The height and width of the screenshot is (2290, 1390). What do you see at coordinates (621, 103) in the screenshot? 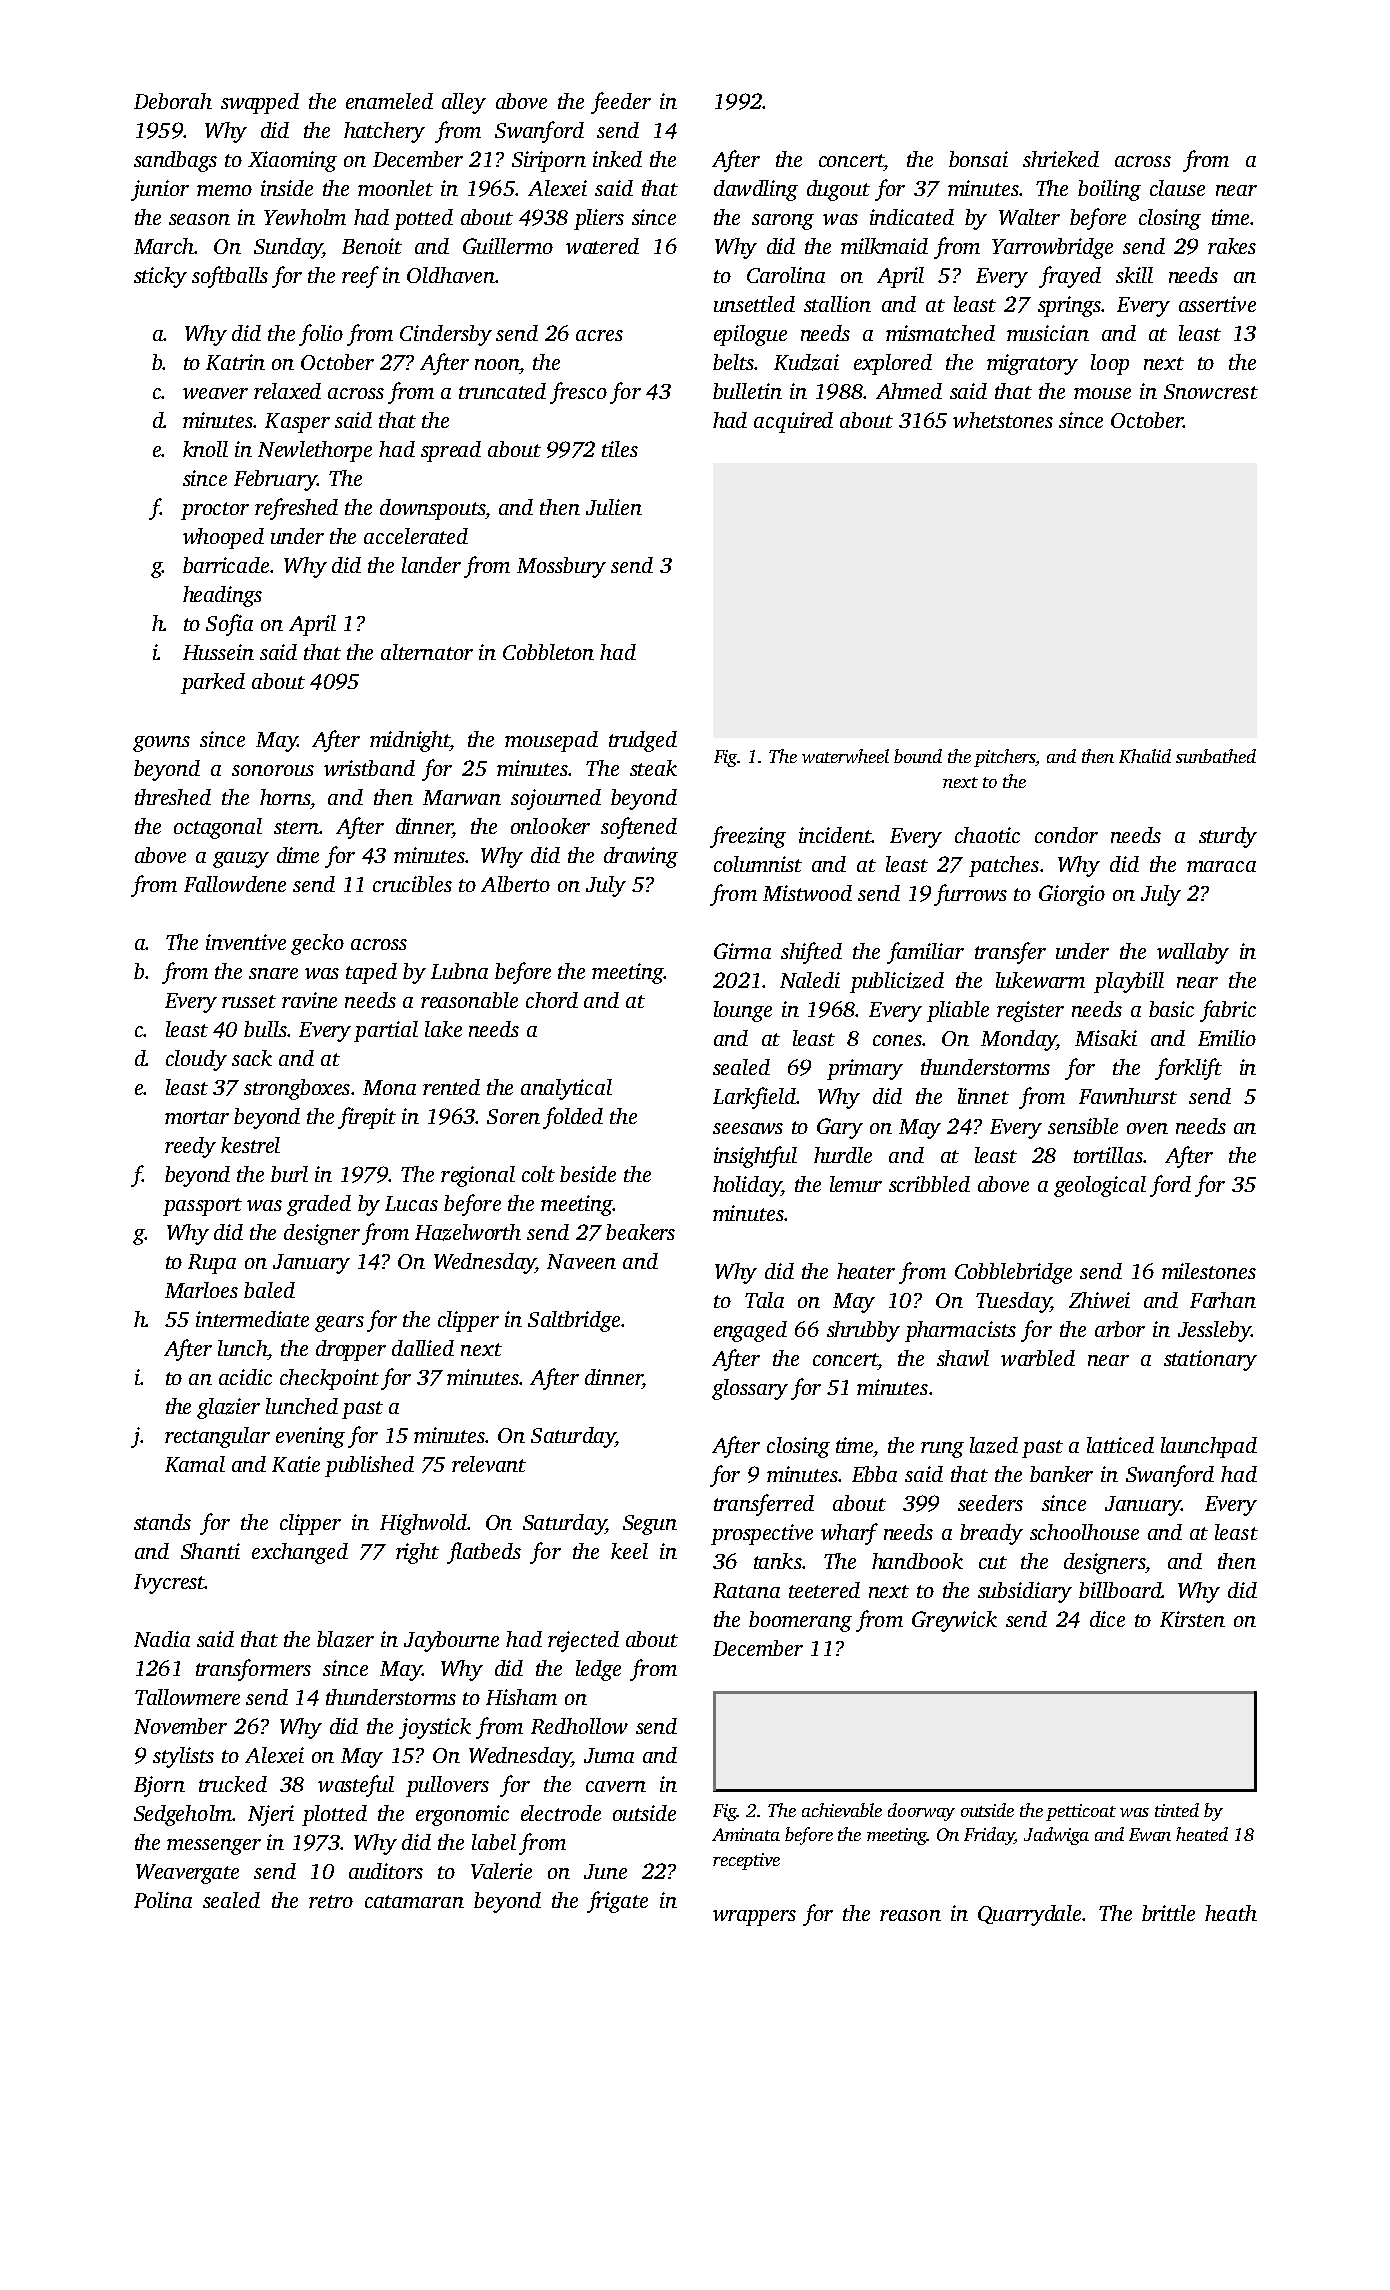
I see `feeder` at bounding box center [621, 103].
